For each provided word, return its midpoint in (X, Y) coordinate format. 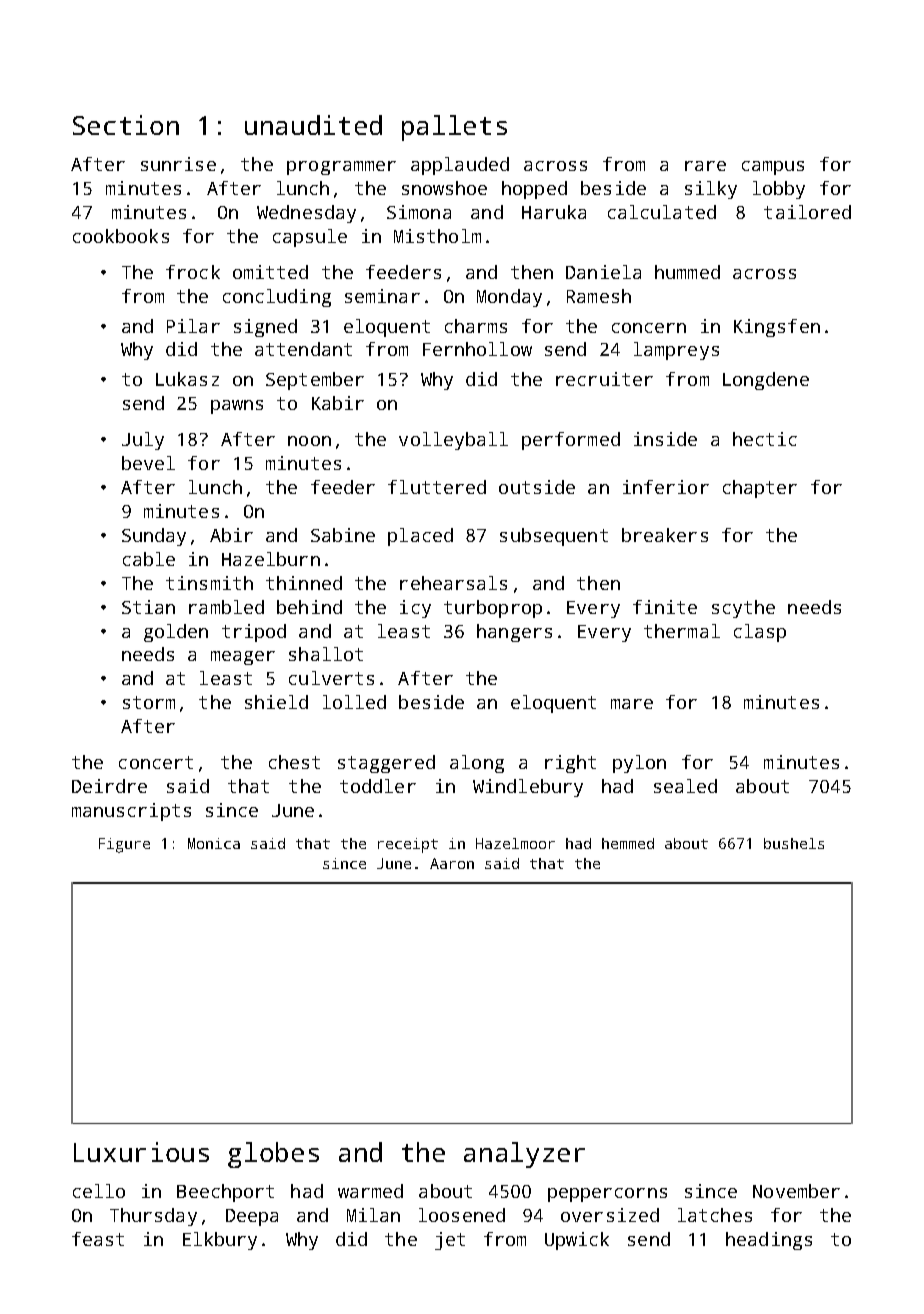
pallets (454, 128)
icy (415, 609)
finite (665, 607)
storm (149, 702)
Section (126, 125)
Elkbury (220, 1241)
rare (705, 166)
